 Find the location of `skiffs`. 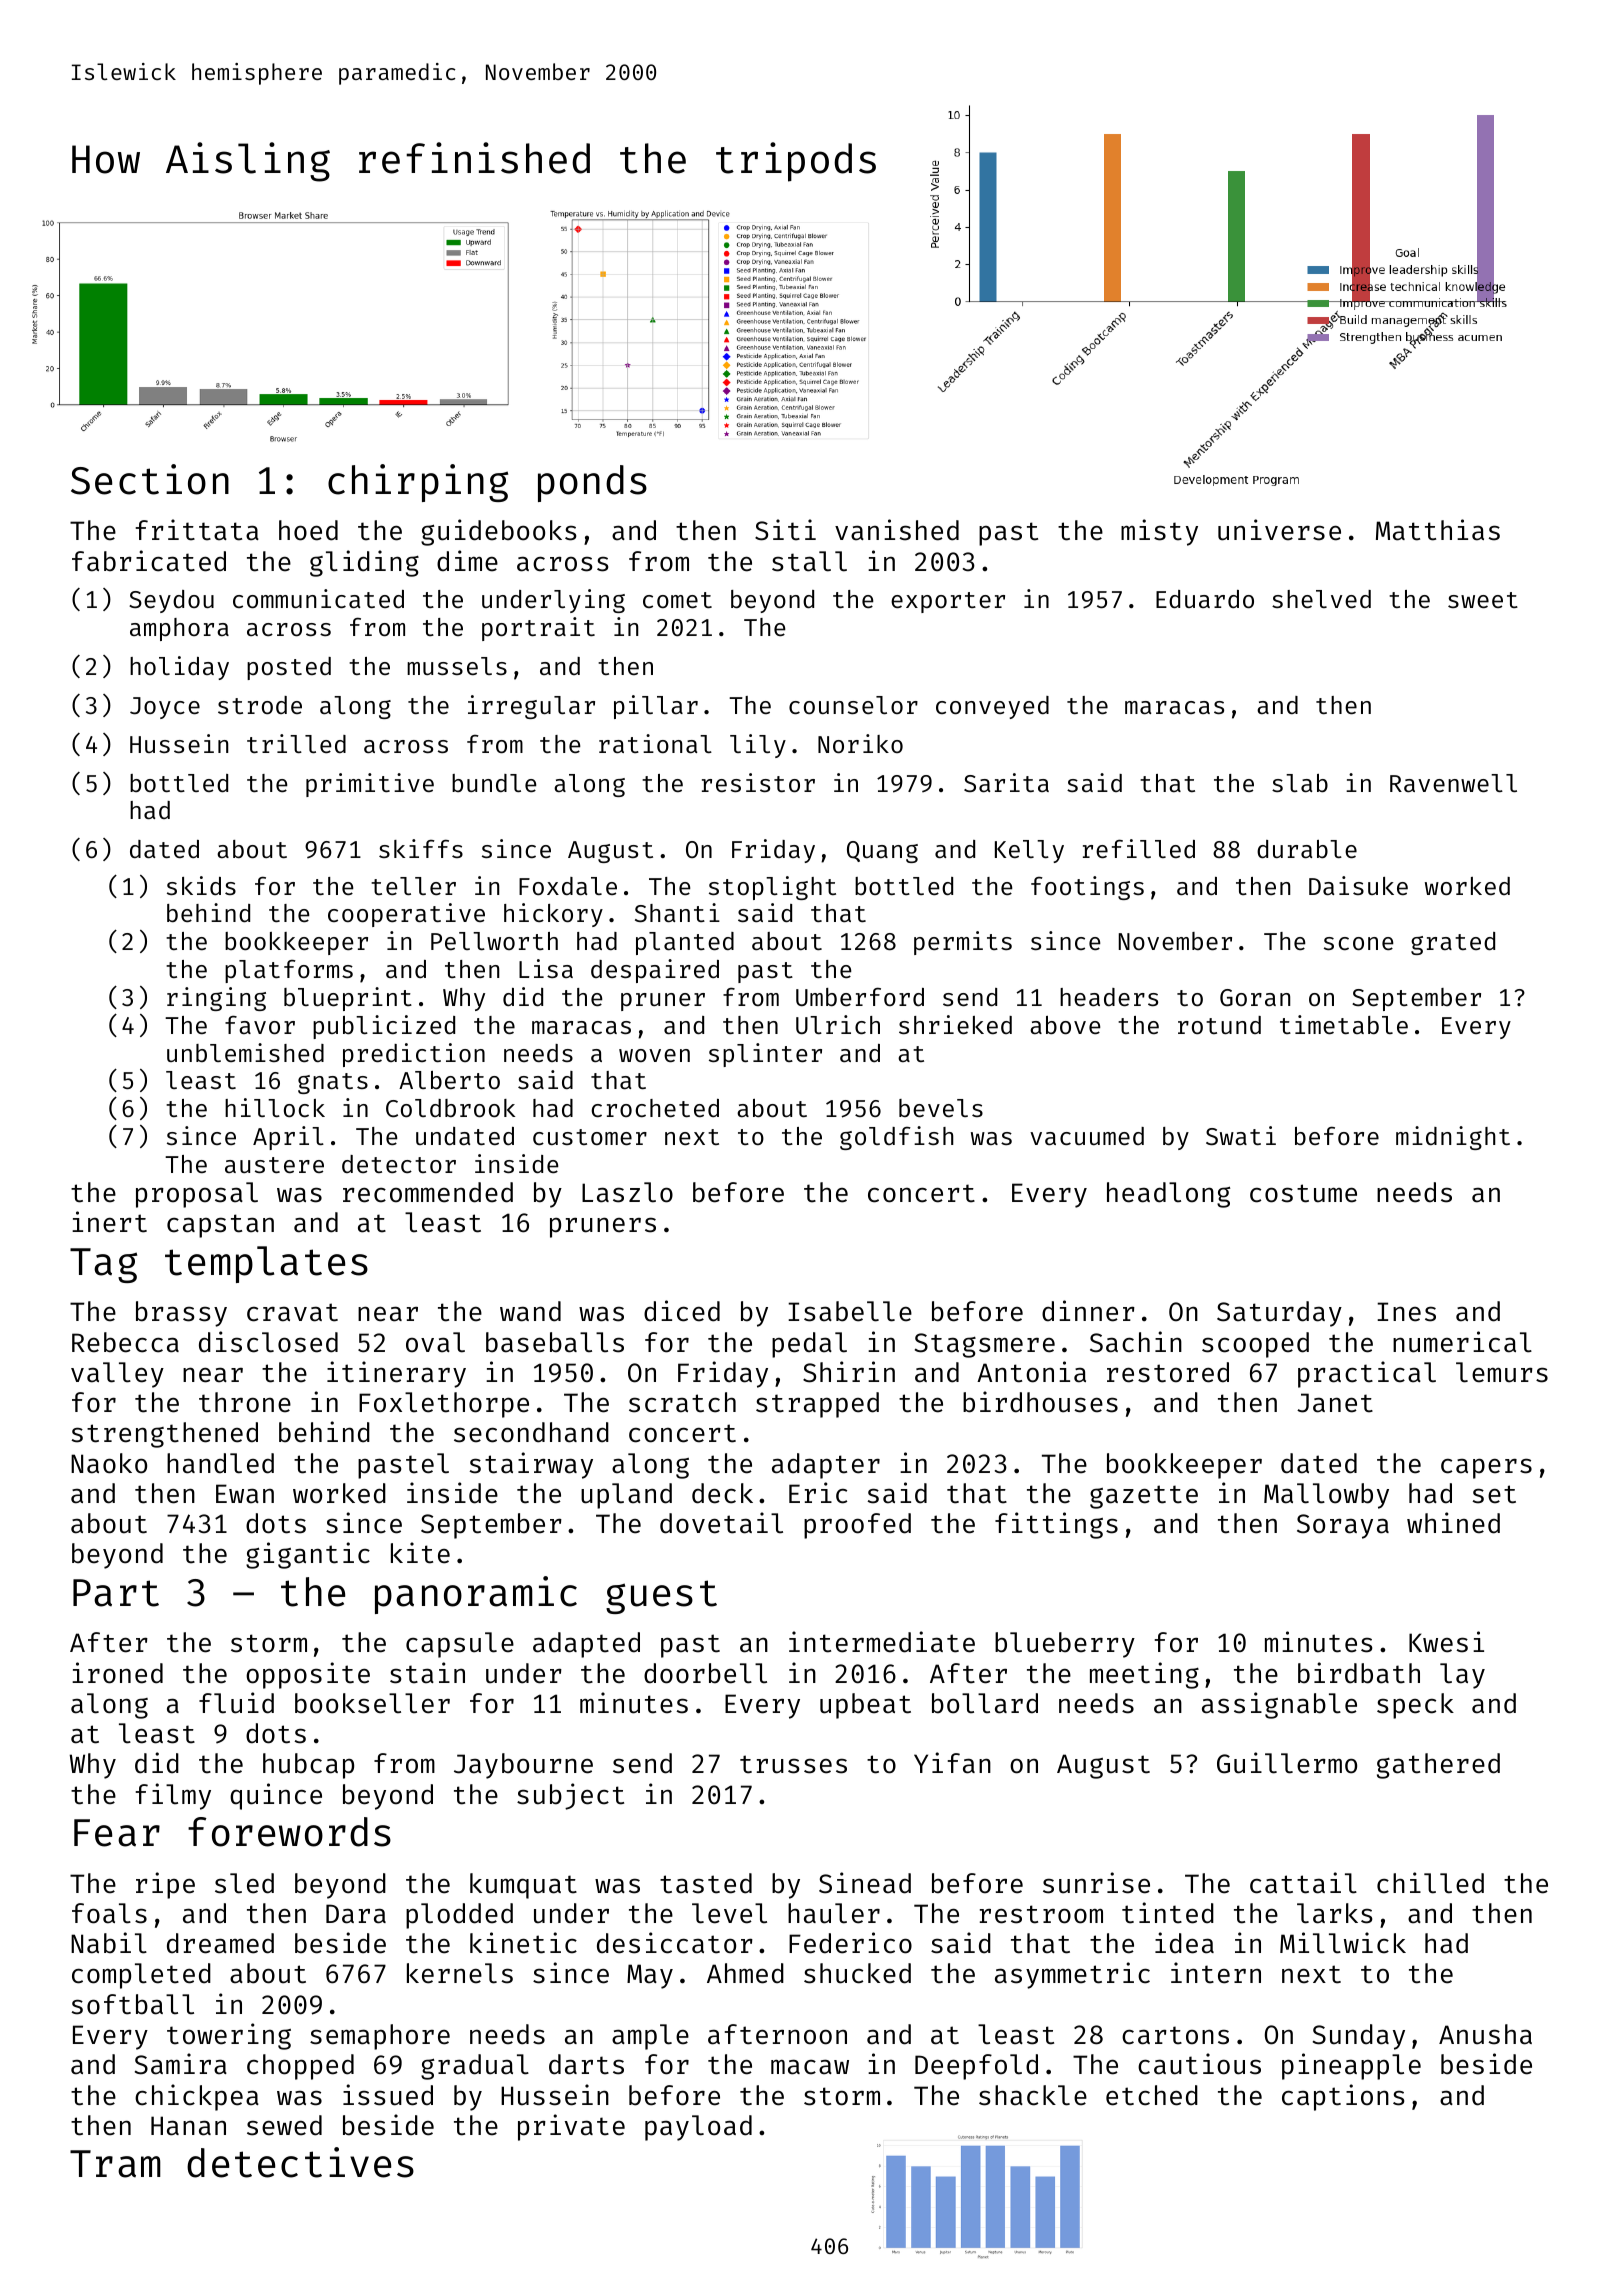

skiffs is located at coordinates (421, 848).
